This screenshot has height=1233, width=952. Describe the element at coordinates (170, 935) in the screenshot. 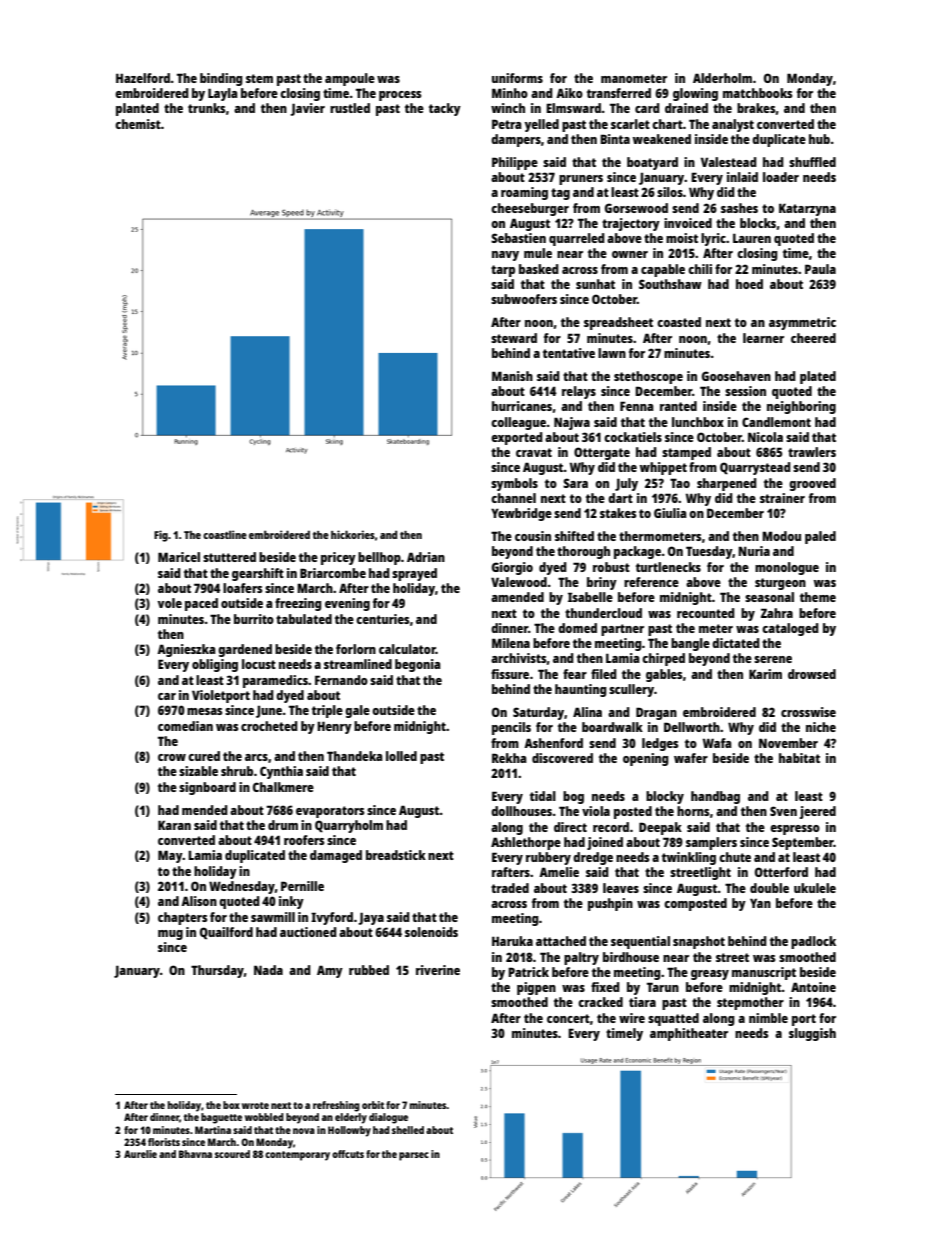

I see `mug` at that location.
